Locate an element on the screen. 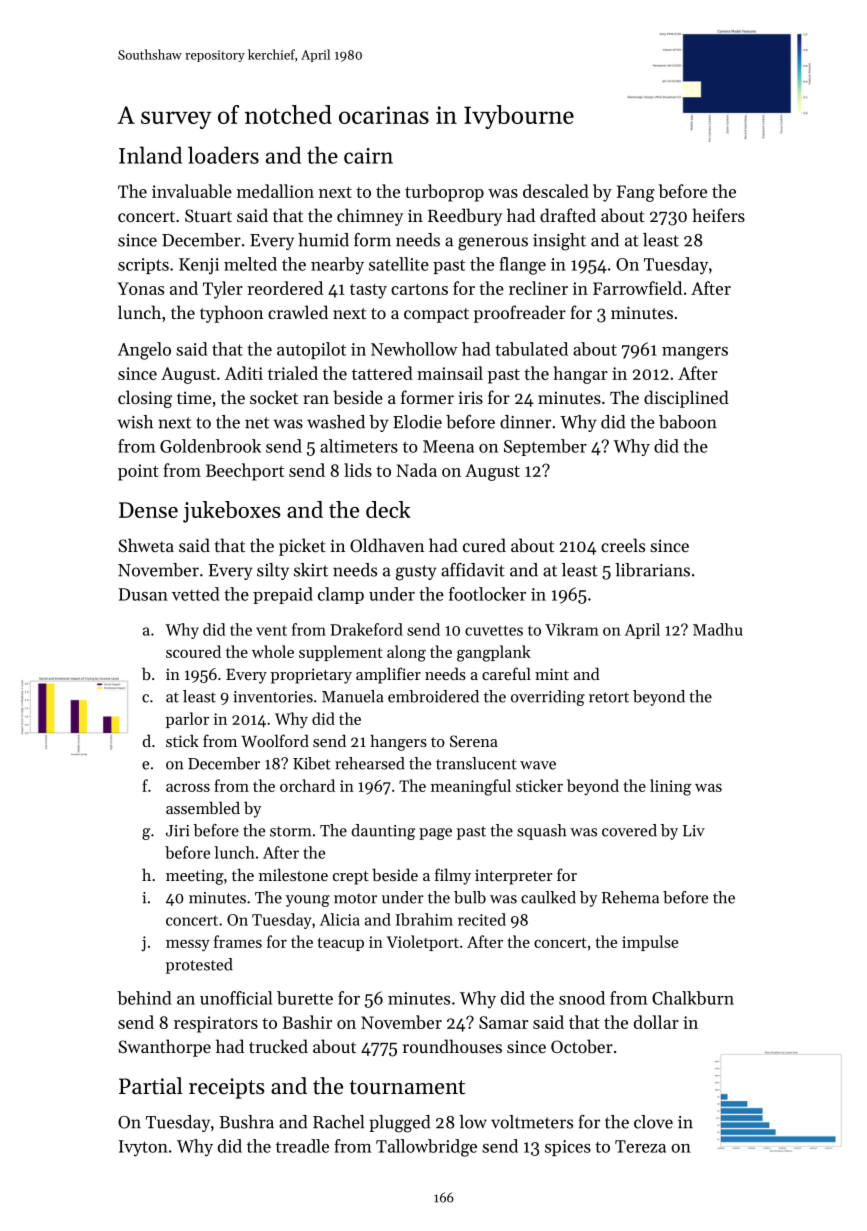 Image resolution: width=867 pixels, height=1231 pixels. Farrowfield is located at coordinates (637, 288).
